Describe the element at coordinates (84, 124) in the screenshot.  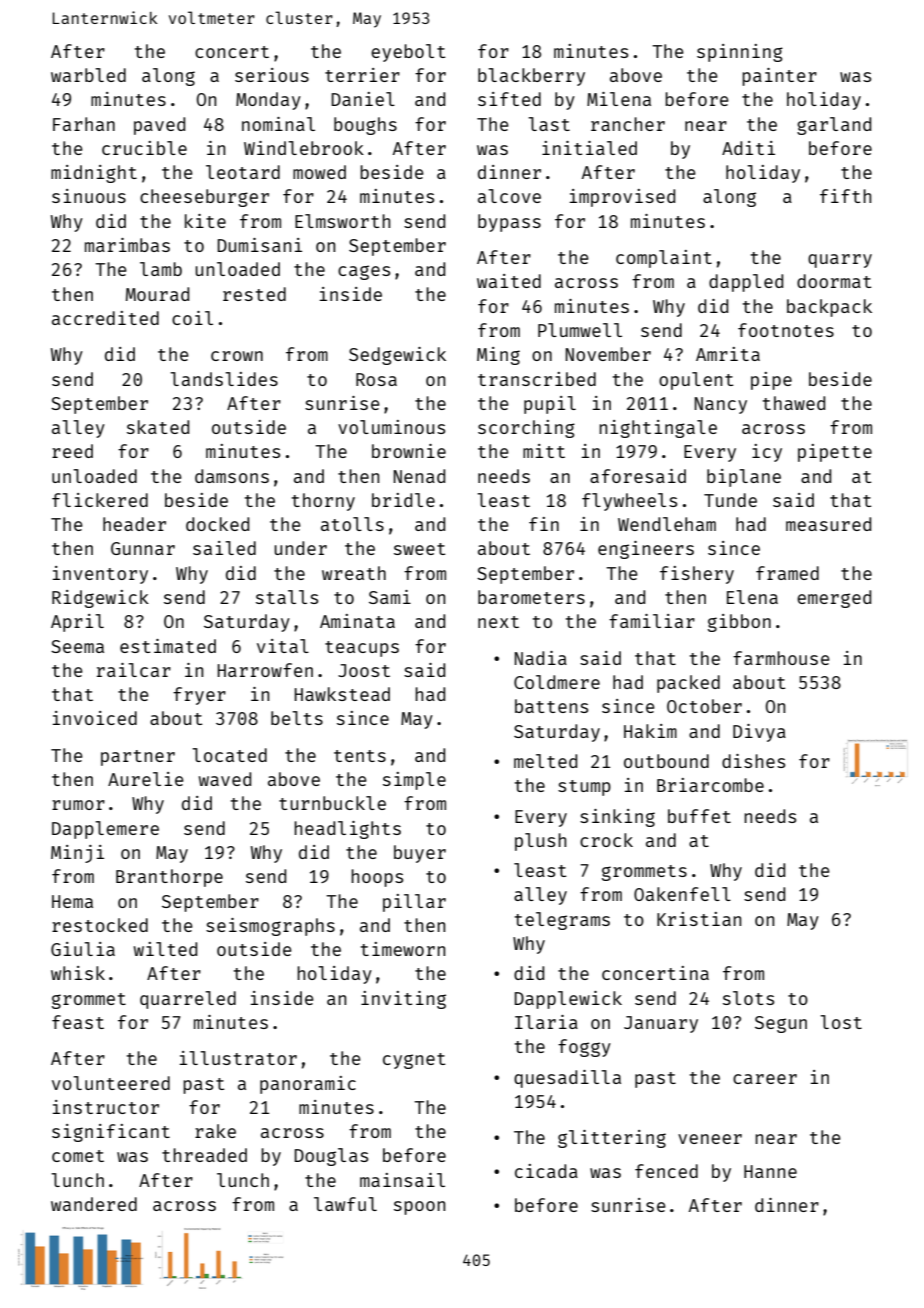
I see `Farhan` at that location.
